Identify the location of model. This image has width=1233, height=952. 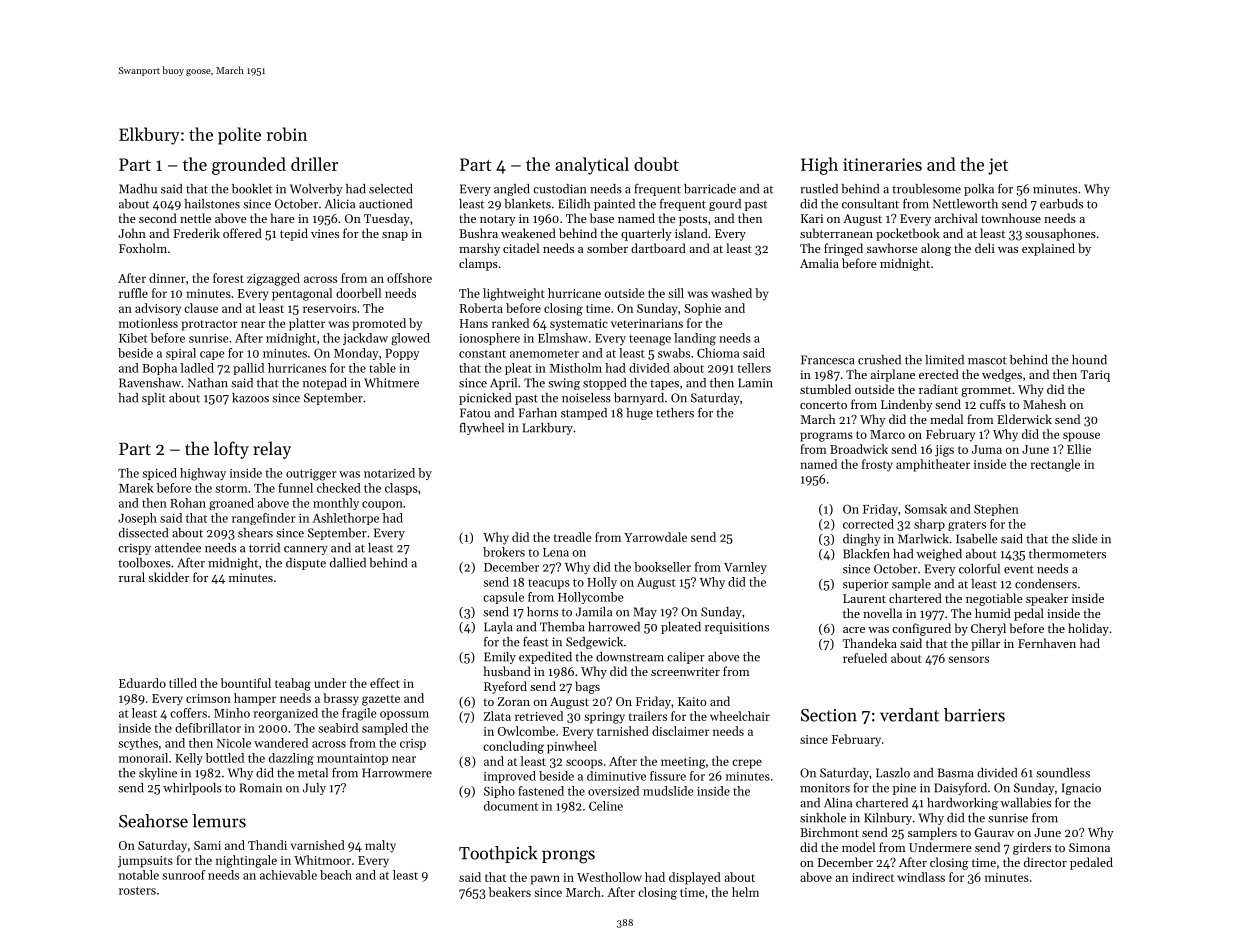
(858, 847).
